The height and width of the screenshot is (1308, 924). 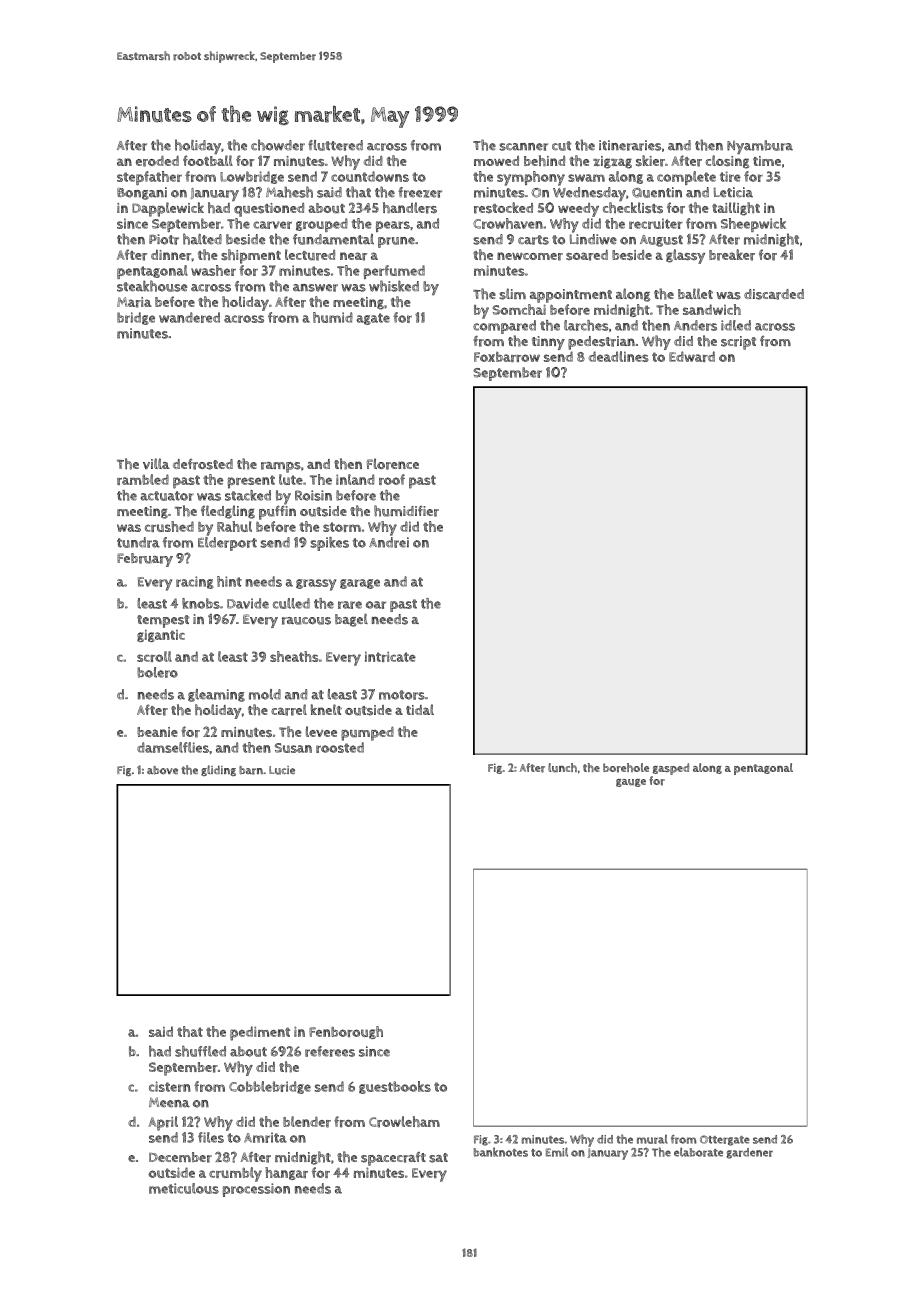 I want to click on Ottergate, so click(x=725, y=1140).
